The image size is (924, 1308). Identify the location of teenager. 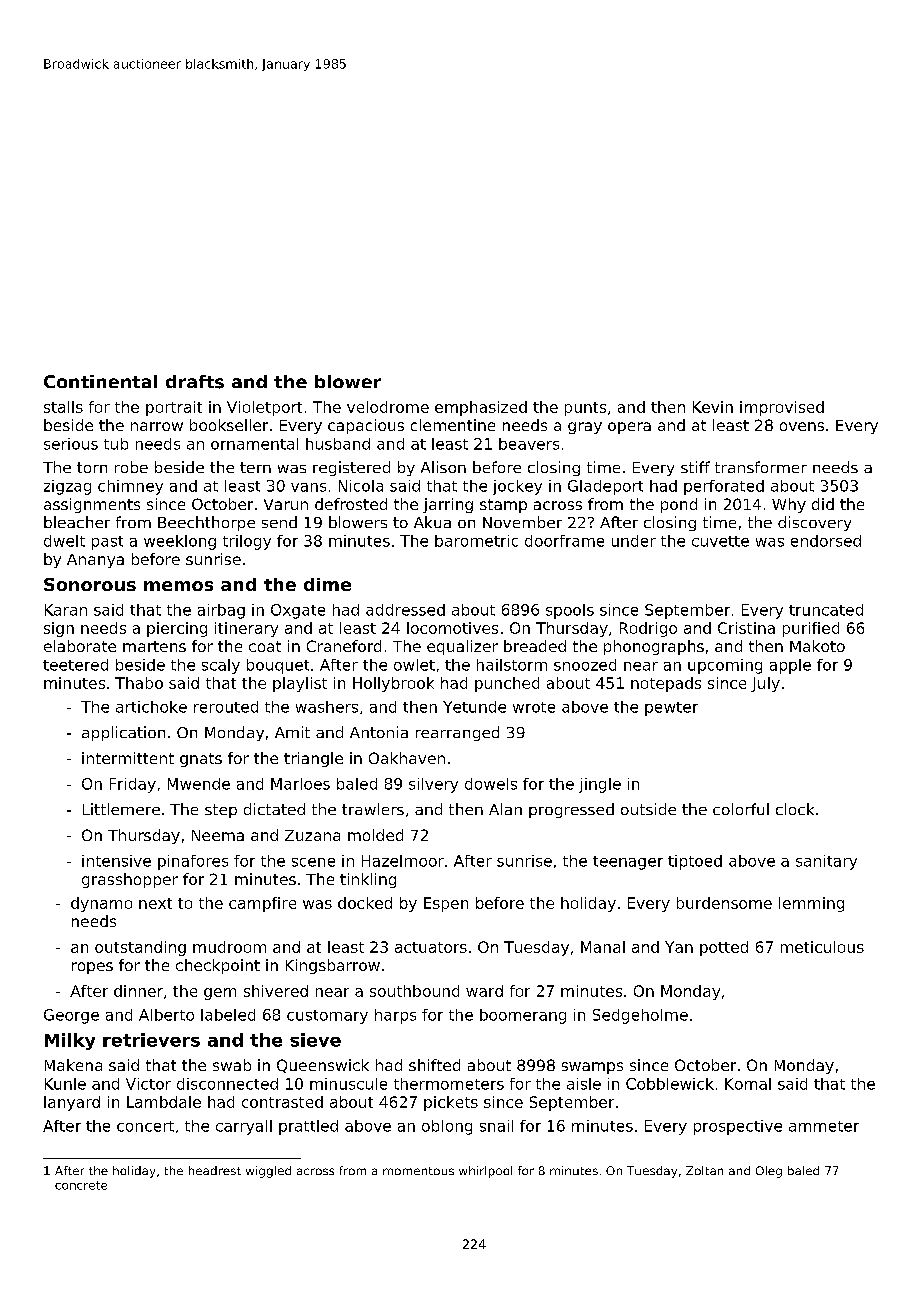
(628, 863).
